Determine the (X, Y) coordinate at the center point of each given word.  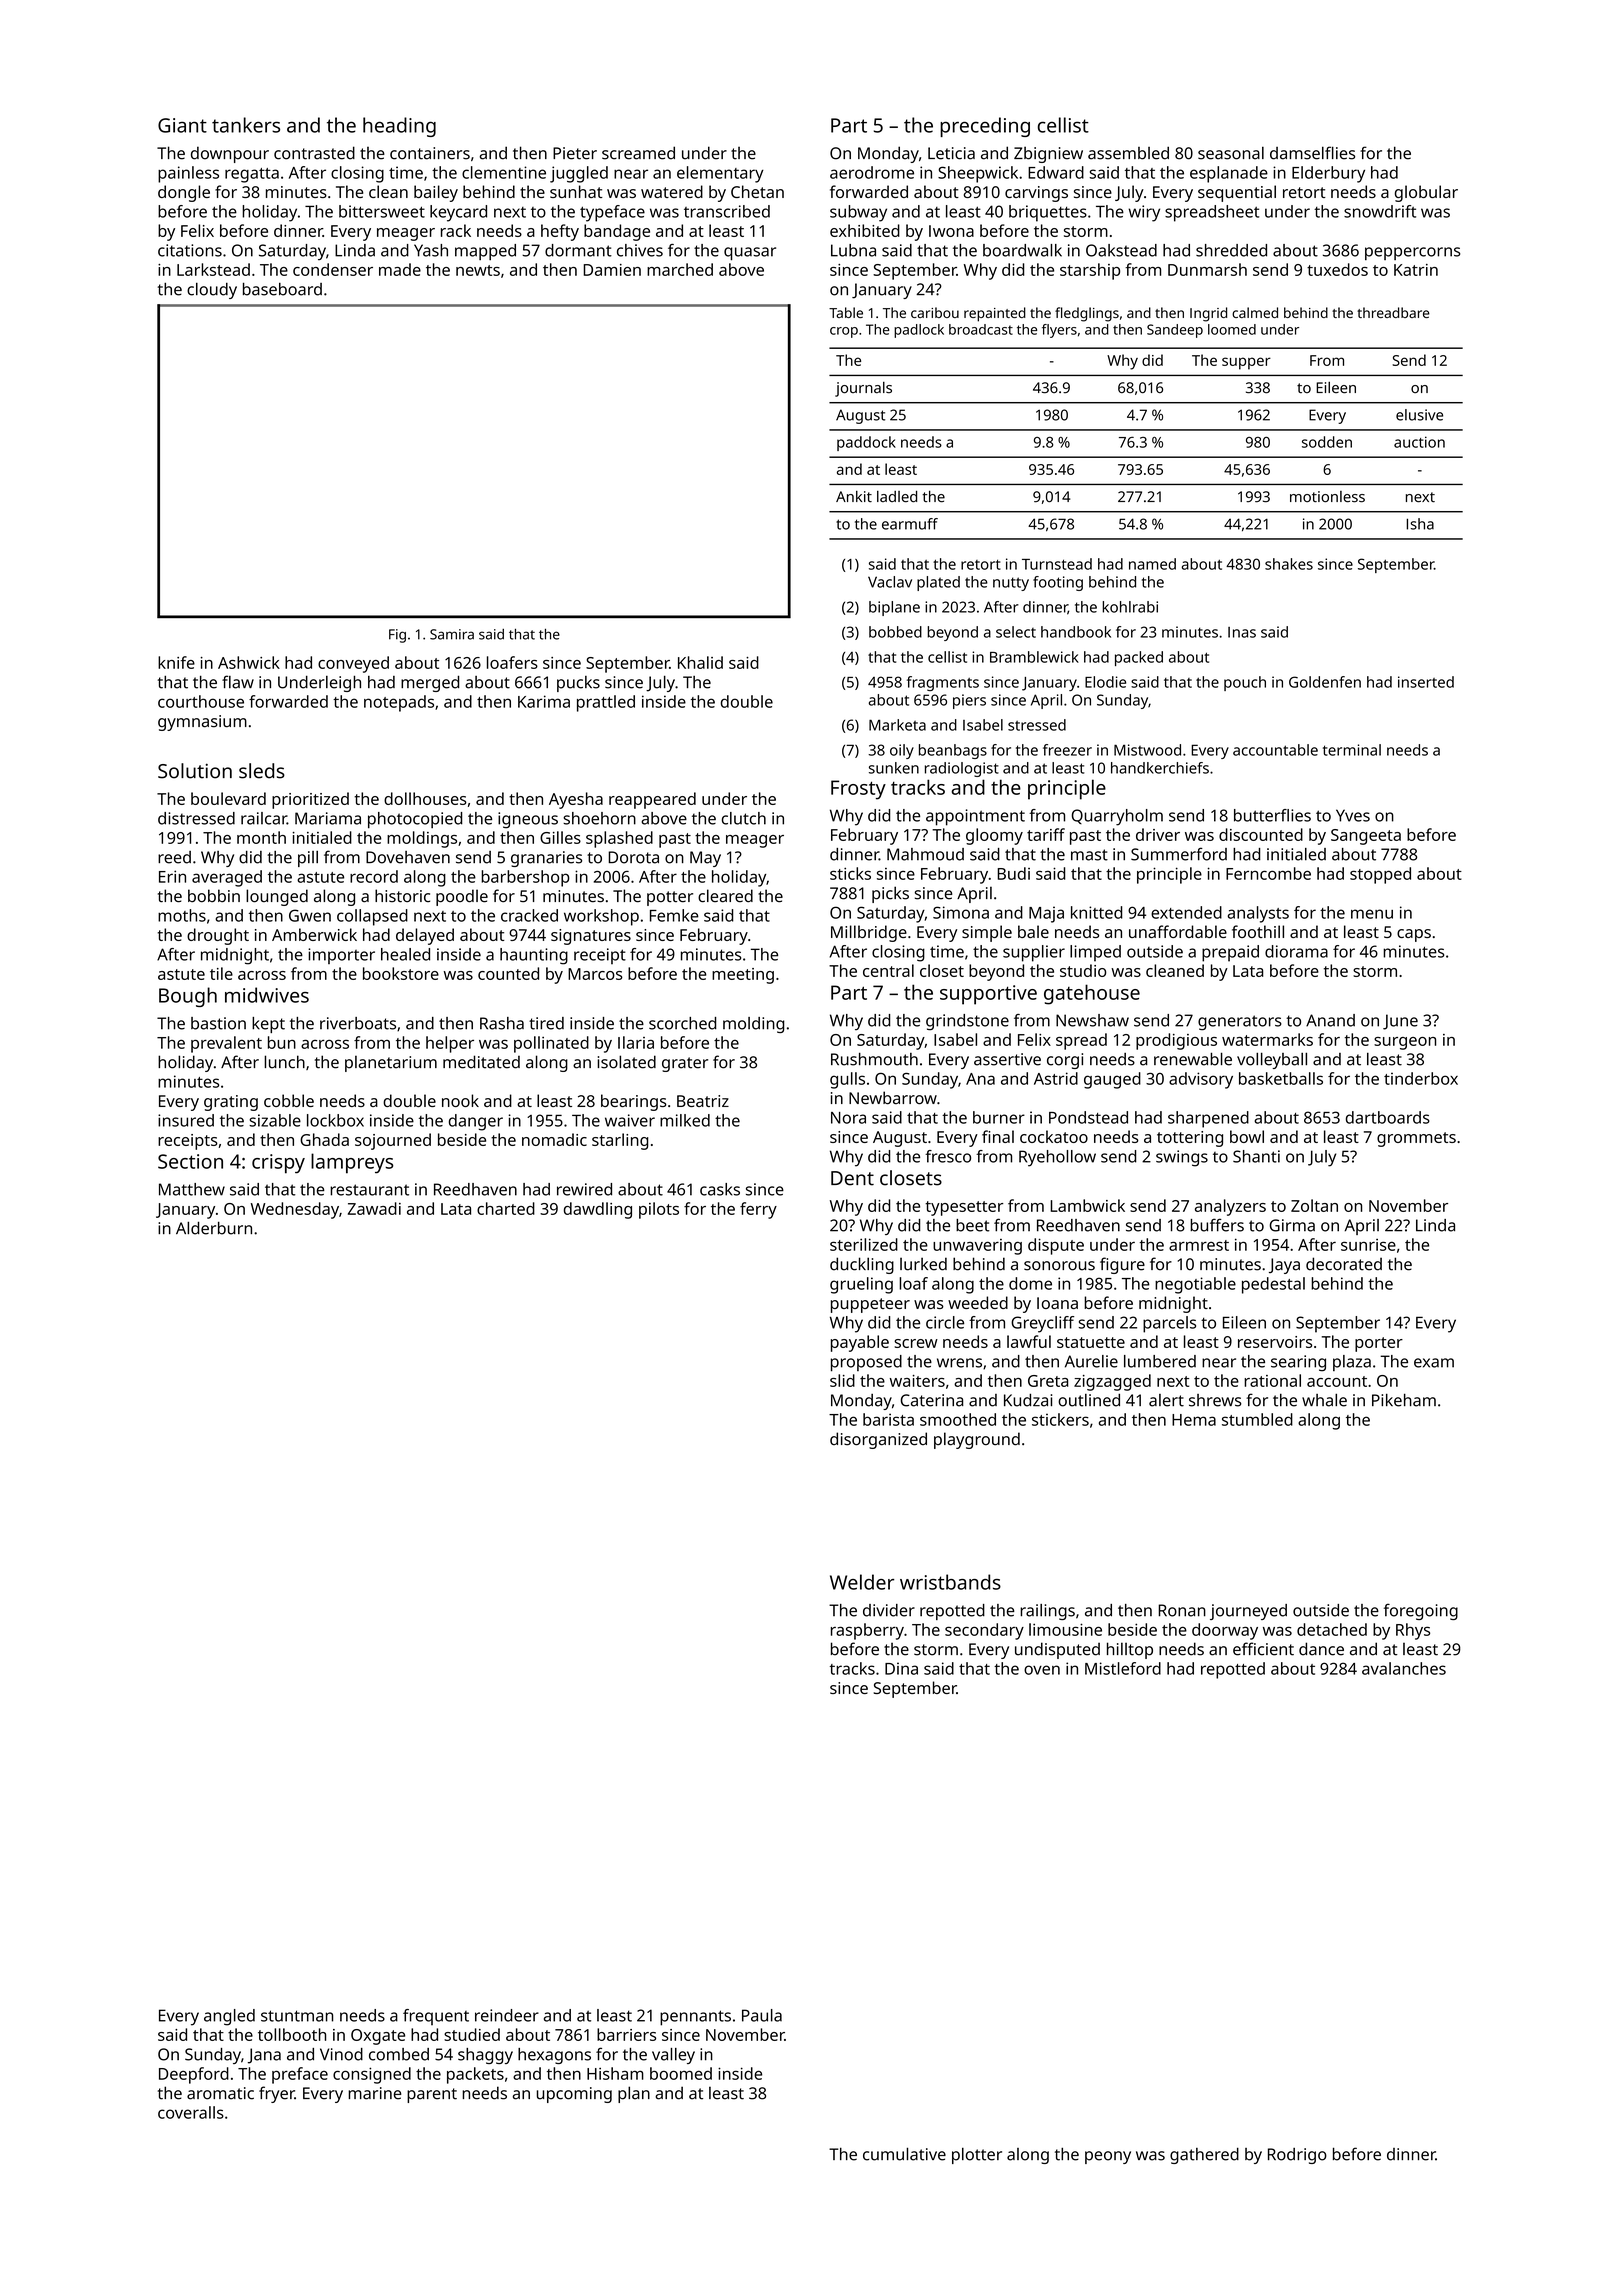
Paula (762, 2015)
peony (1108, 2157)
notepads (399, 703)
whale (1324, 1400)
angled (229, 2017)
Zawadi (374, 1208)
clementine (504, 172)
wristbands (950, 1582)
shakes (1289, 564)
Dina (901, 1668)
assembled (1128, 153)
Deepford (194, 2075)
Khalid (700, 662)
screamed (638, 153)
